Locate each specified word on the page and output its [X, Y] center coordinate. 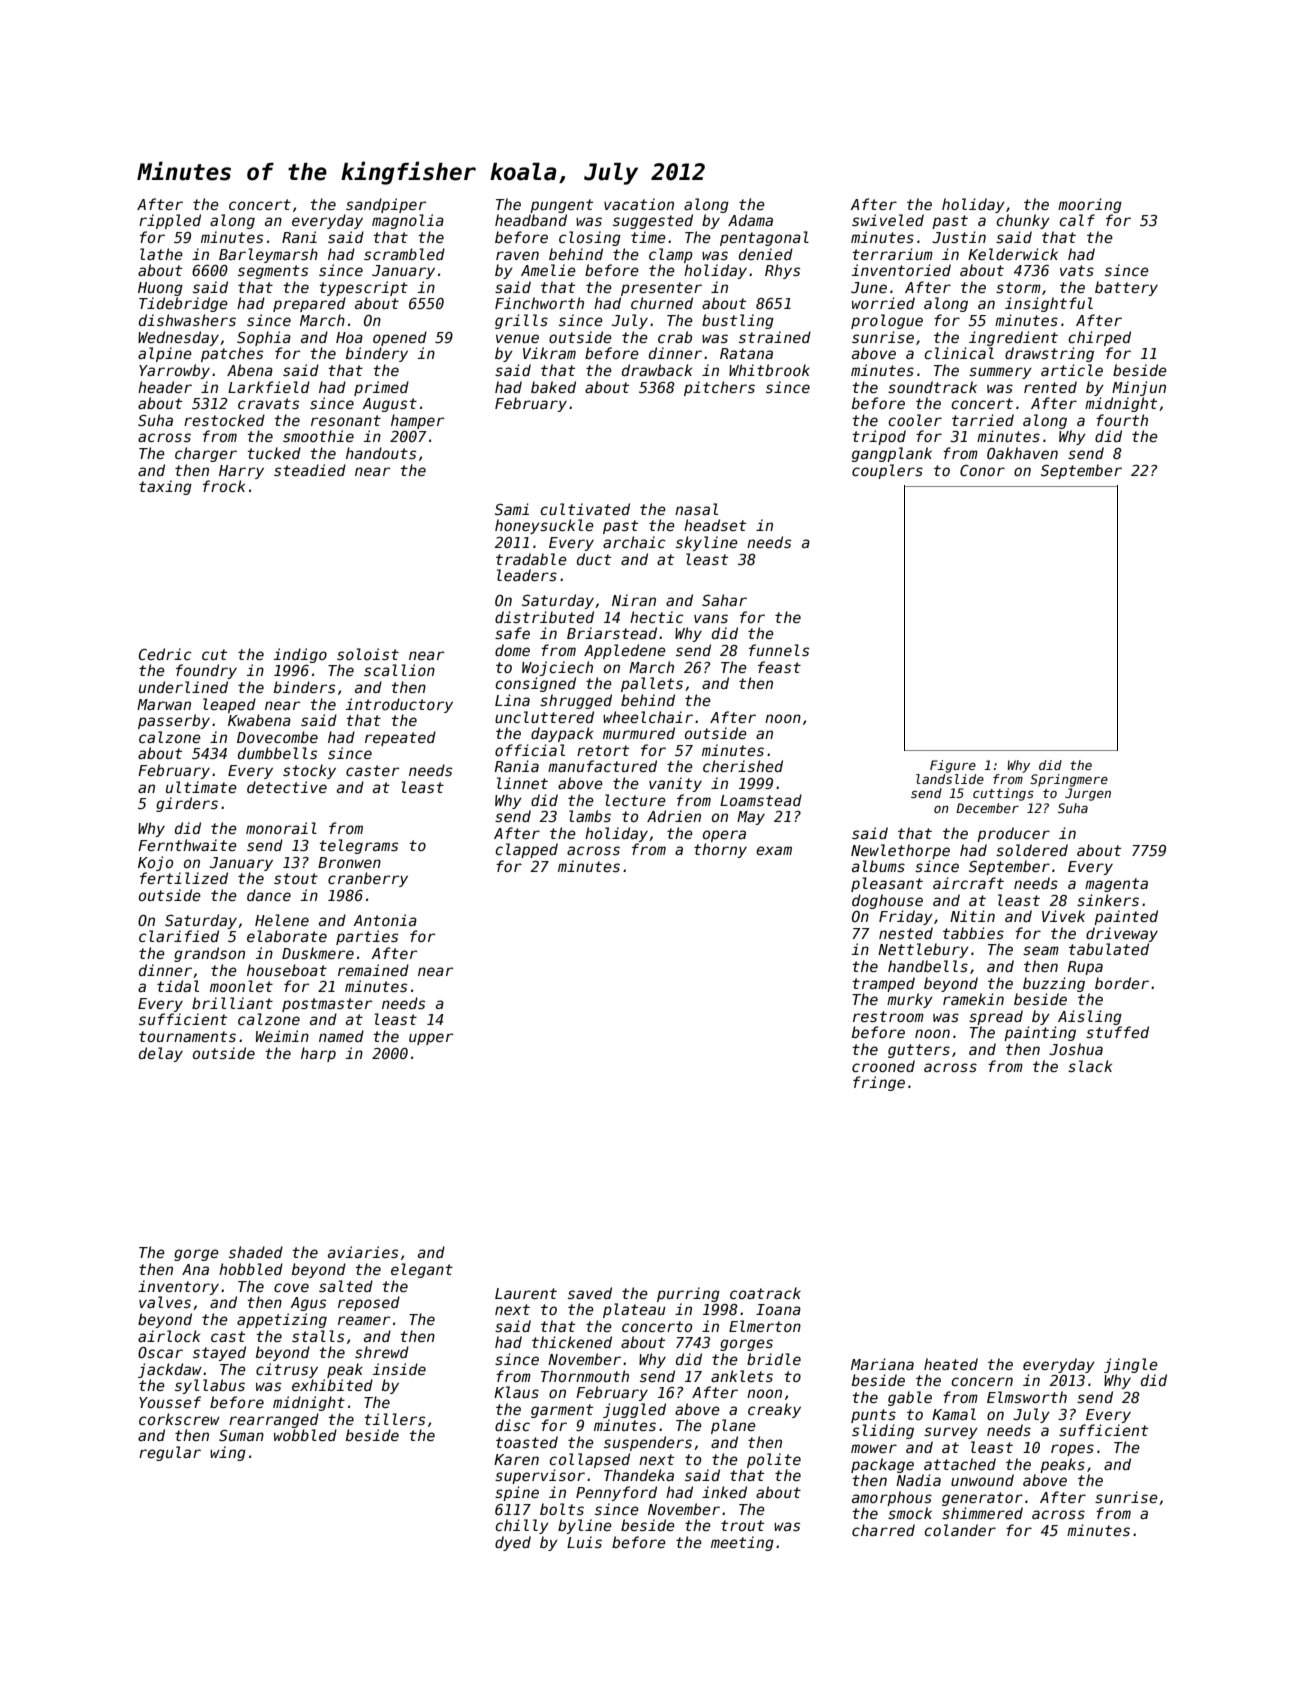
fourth [1122, 420]
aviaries [363, 1252]
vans [711, 618]
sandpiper [386, 205]
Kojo [155, 863]
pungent [561, 206]
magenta [1116, 885]
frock [224, 486]
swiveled [888, 220]
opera [724, 836]
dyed [513, 1543]
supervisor [540, 1476]
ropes [1072, 1450]
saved [590, 1293]
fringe [879, 1083]
